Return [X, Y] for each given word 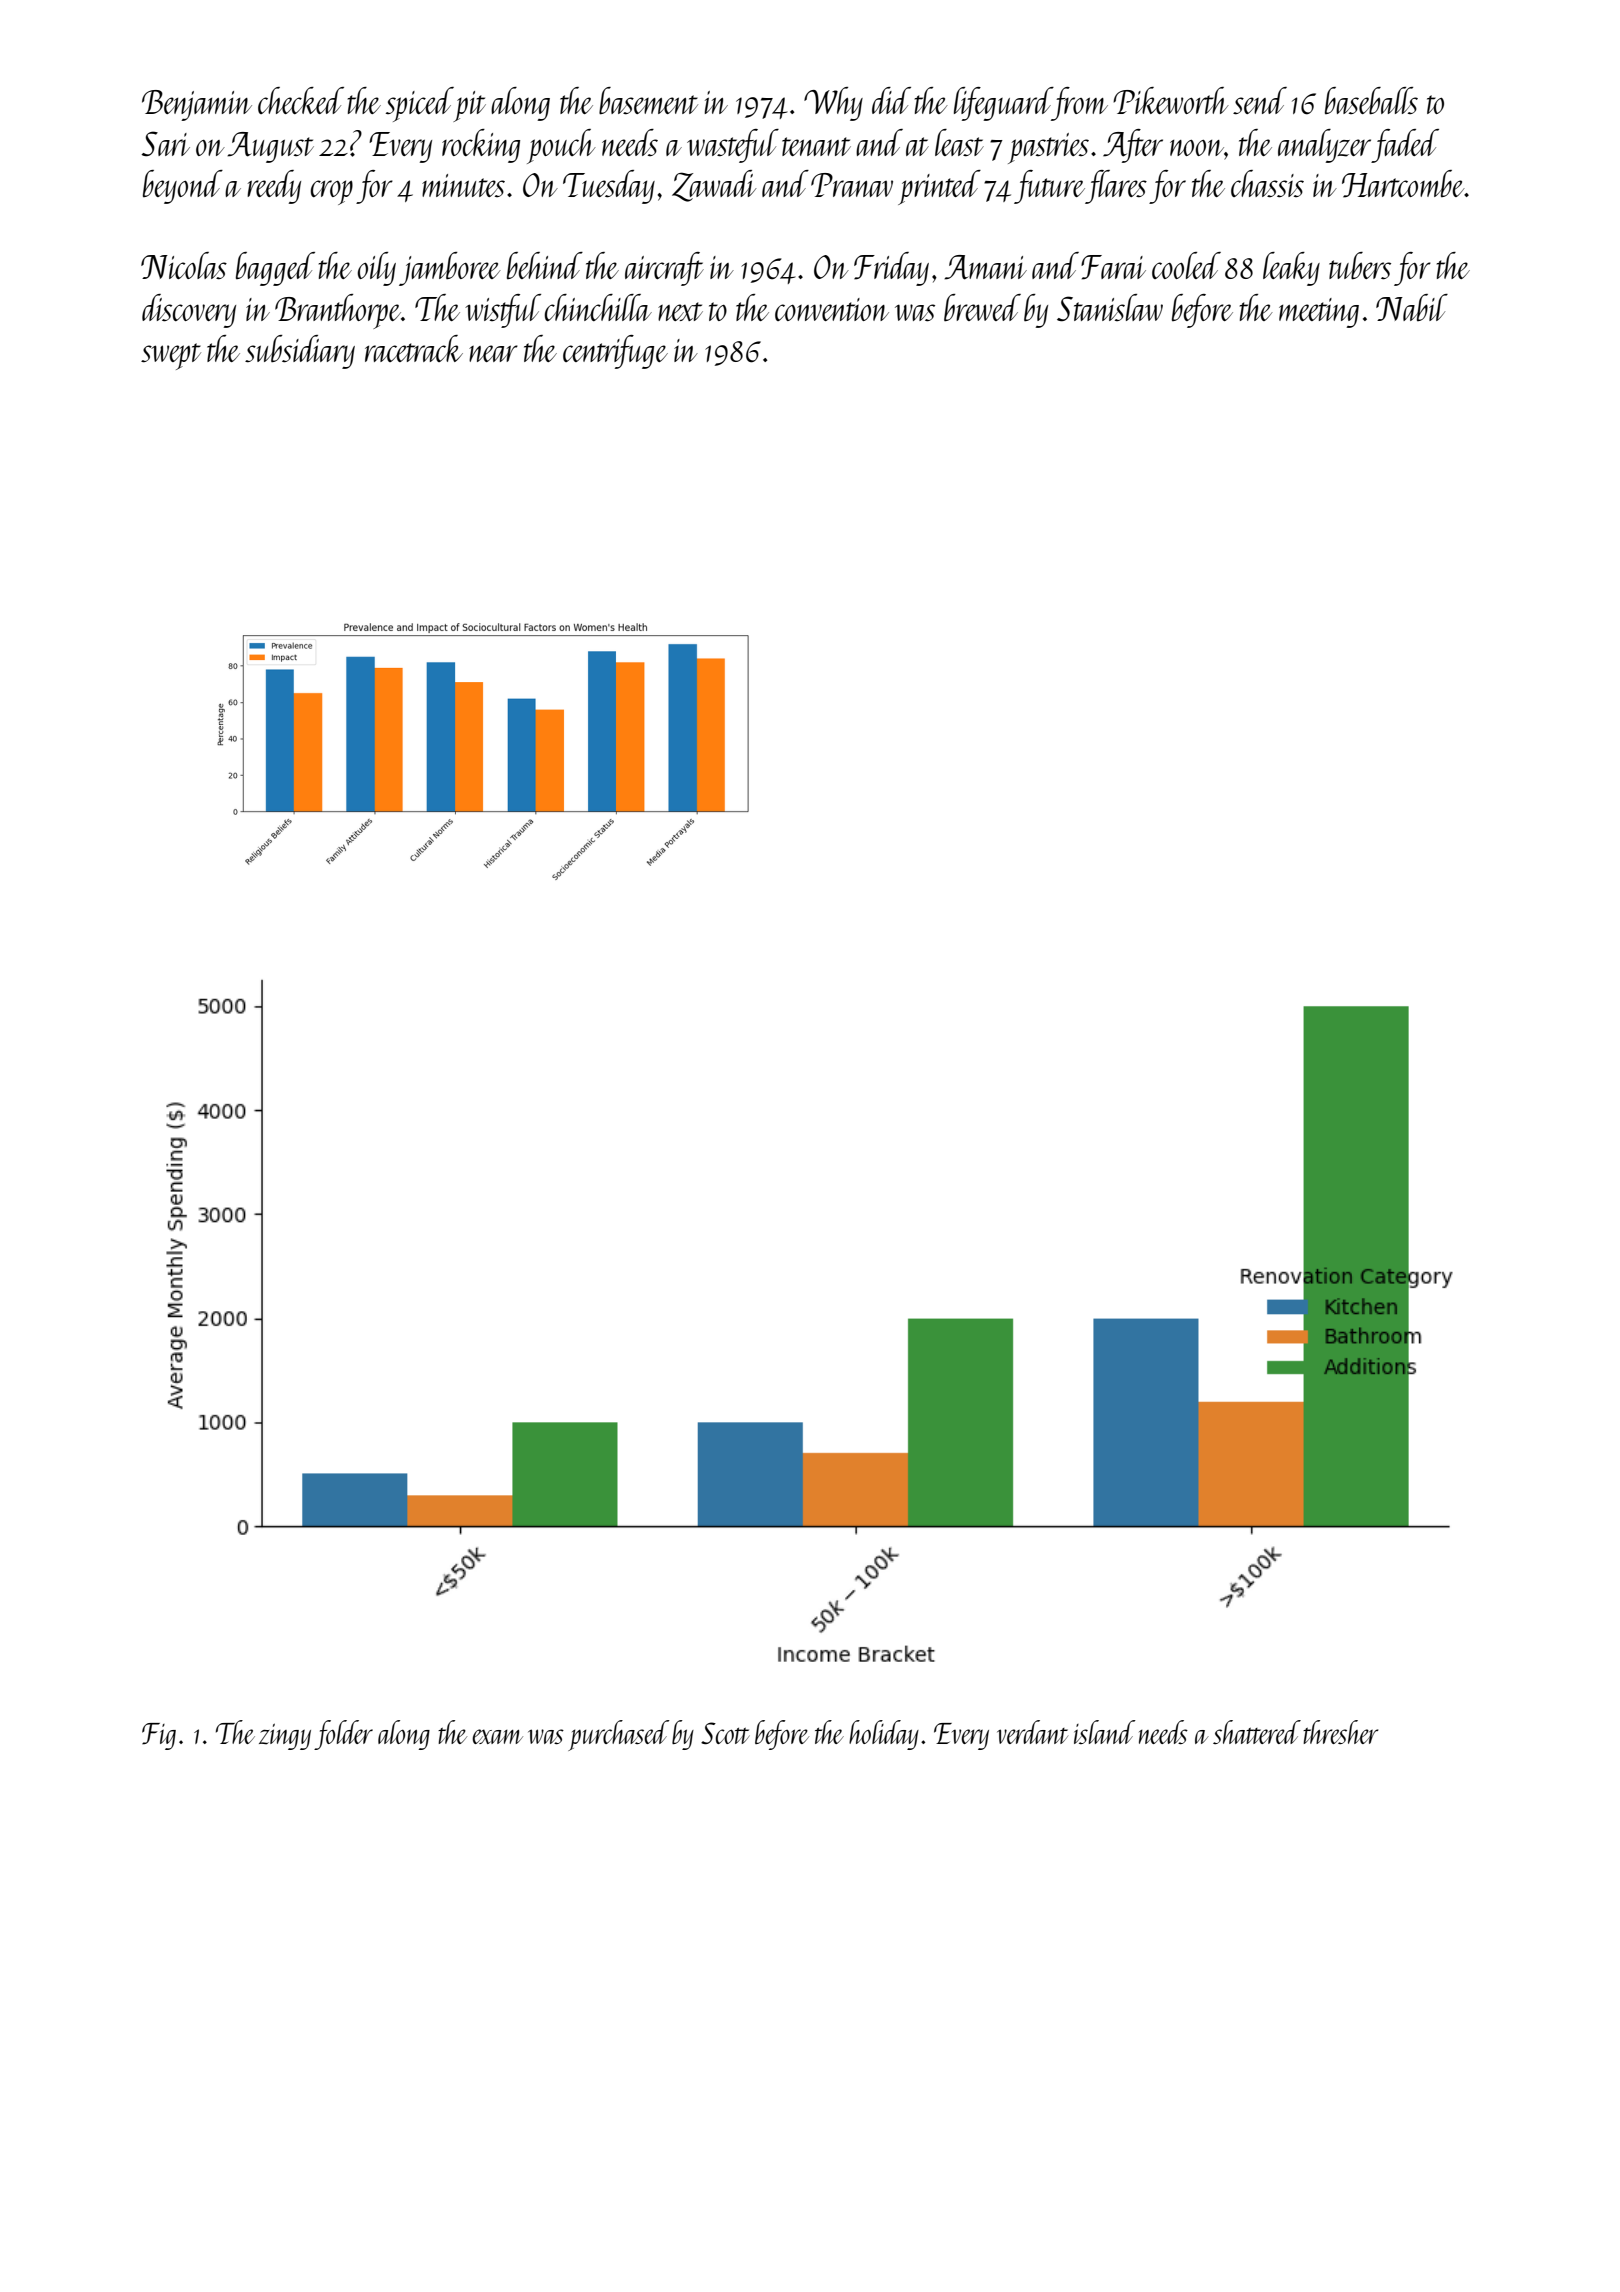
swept [171, 356]
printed [939, 187]
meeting [1319, 313]
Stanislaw [1110, 307]
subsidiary [300, 352]
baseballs [1371, 101]
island [1105, 1732]
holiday [884, 1735]
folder [343, 1735]
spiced [420, 104]
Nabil [1412, 307]
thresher [1340, 1732]
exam [497, 1736]
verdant [1032, 1732]
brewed [982, 307]
